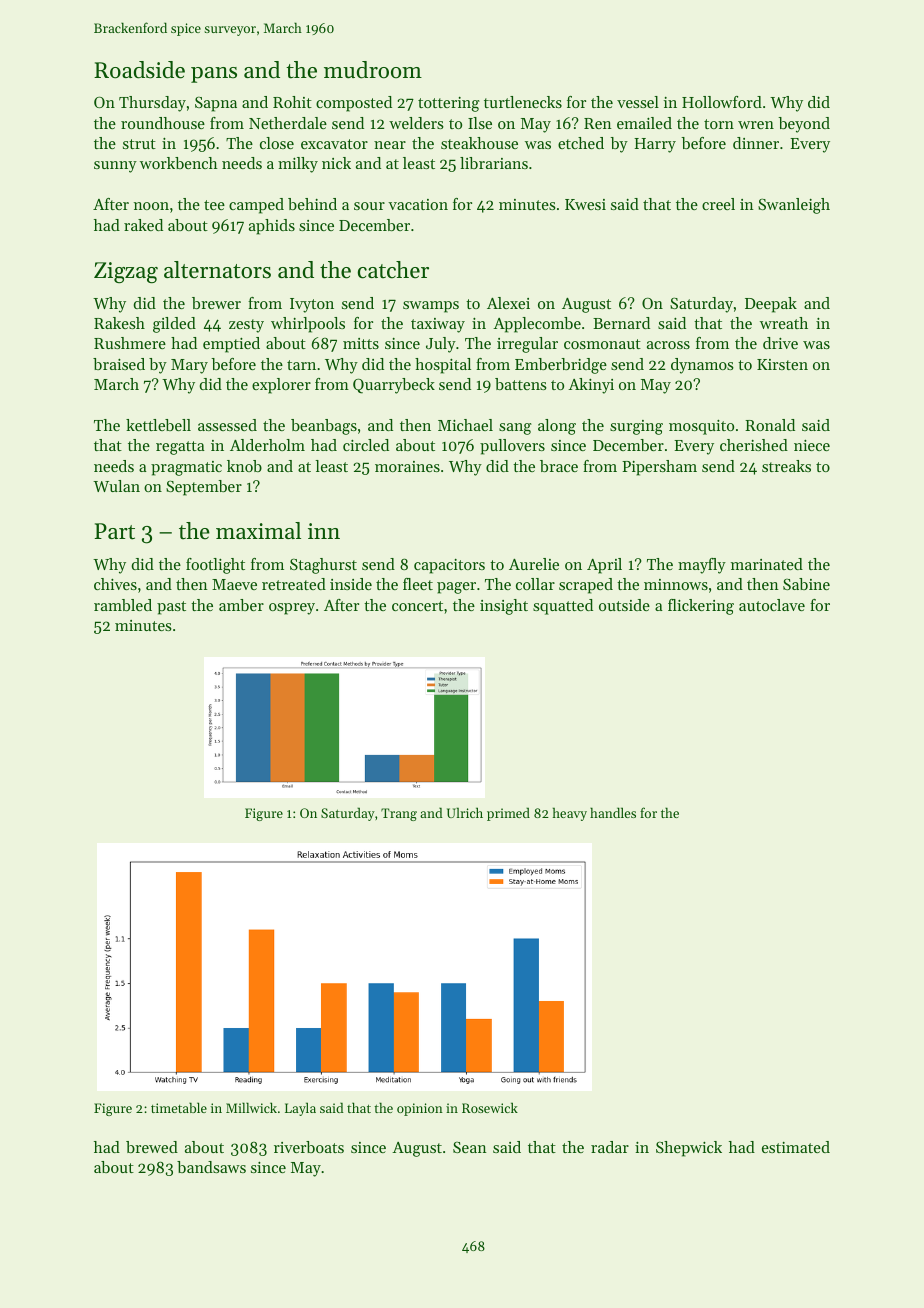 The width and height of the screenshot is (924, 1308). What do you see at coordinates (722, 102) in the screenshot?
I see `Hollowford` at bounding box center [722, 102].
